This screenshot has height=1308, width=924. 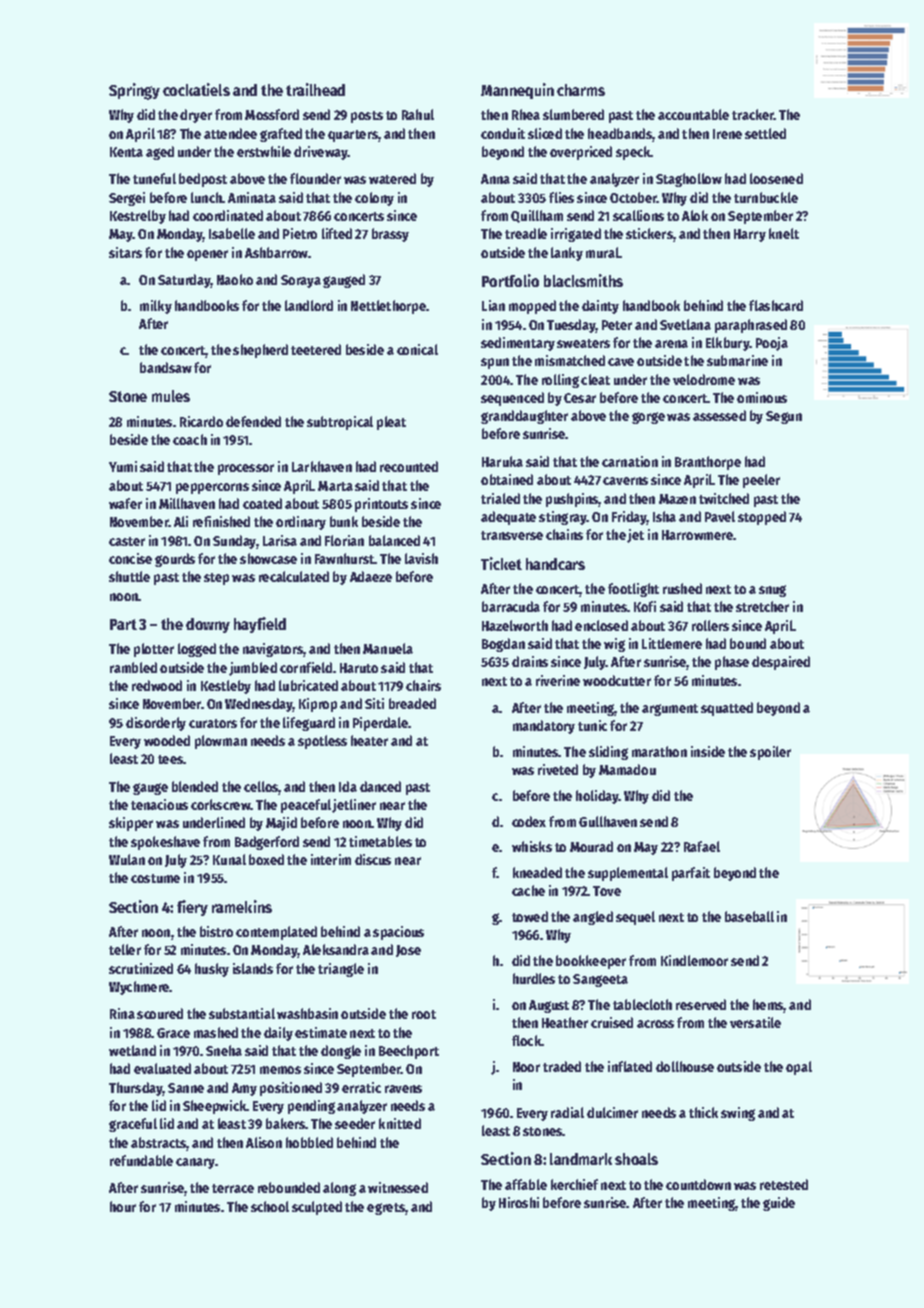 I want to click on tracker, so click(x=753, y=114).
